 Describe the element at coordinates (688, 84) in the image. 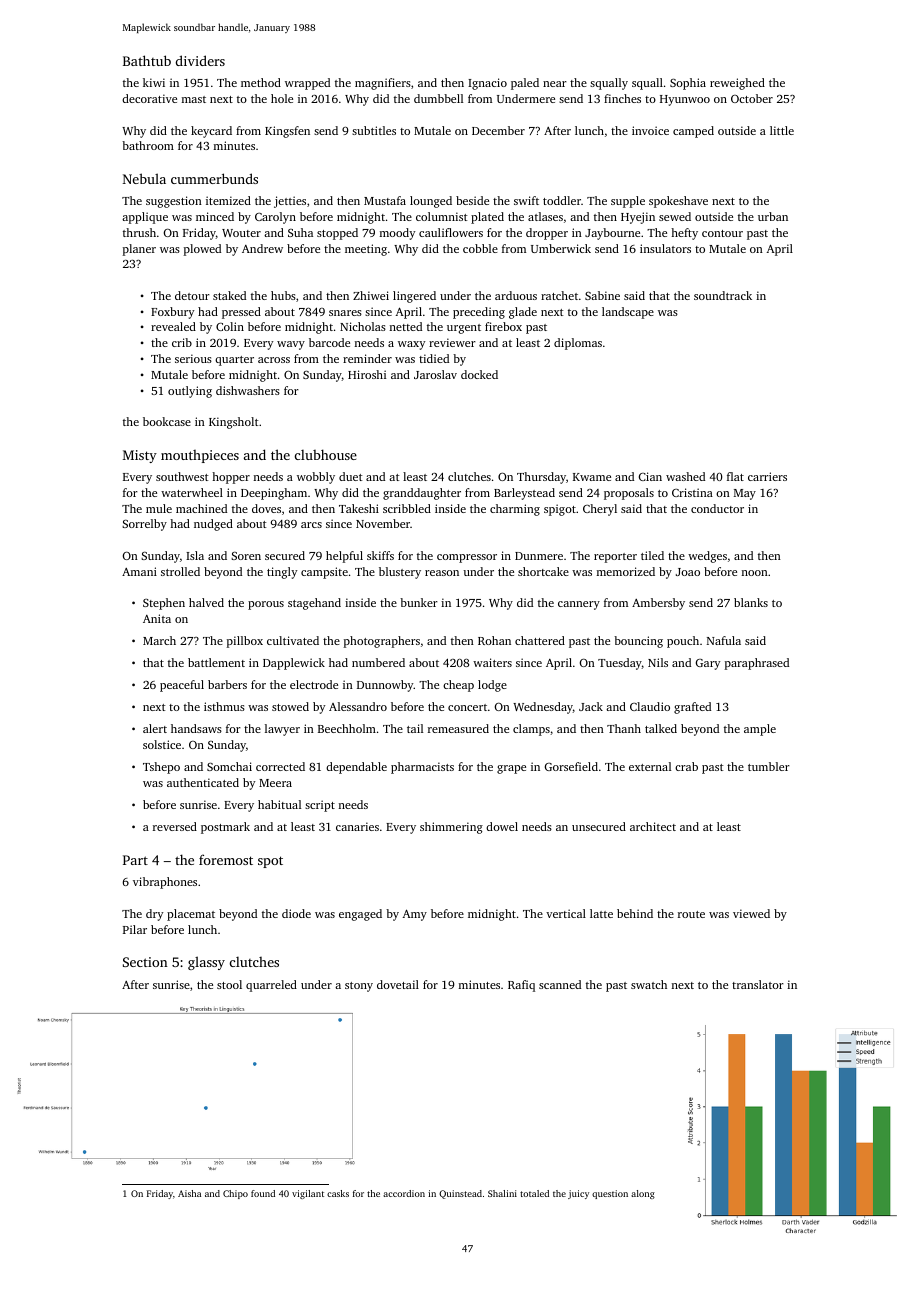

I see `Sophia` at that location.
